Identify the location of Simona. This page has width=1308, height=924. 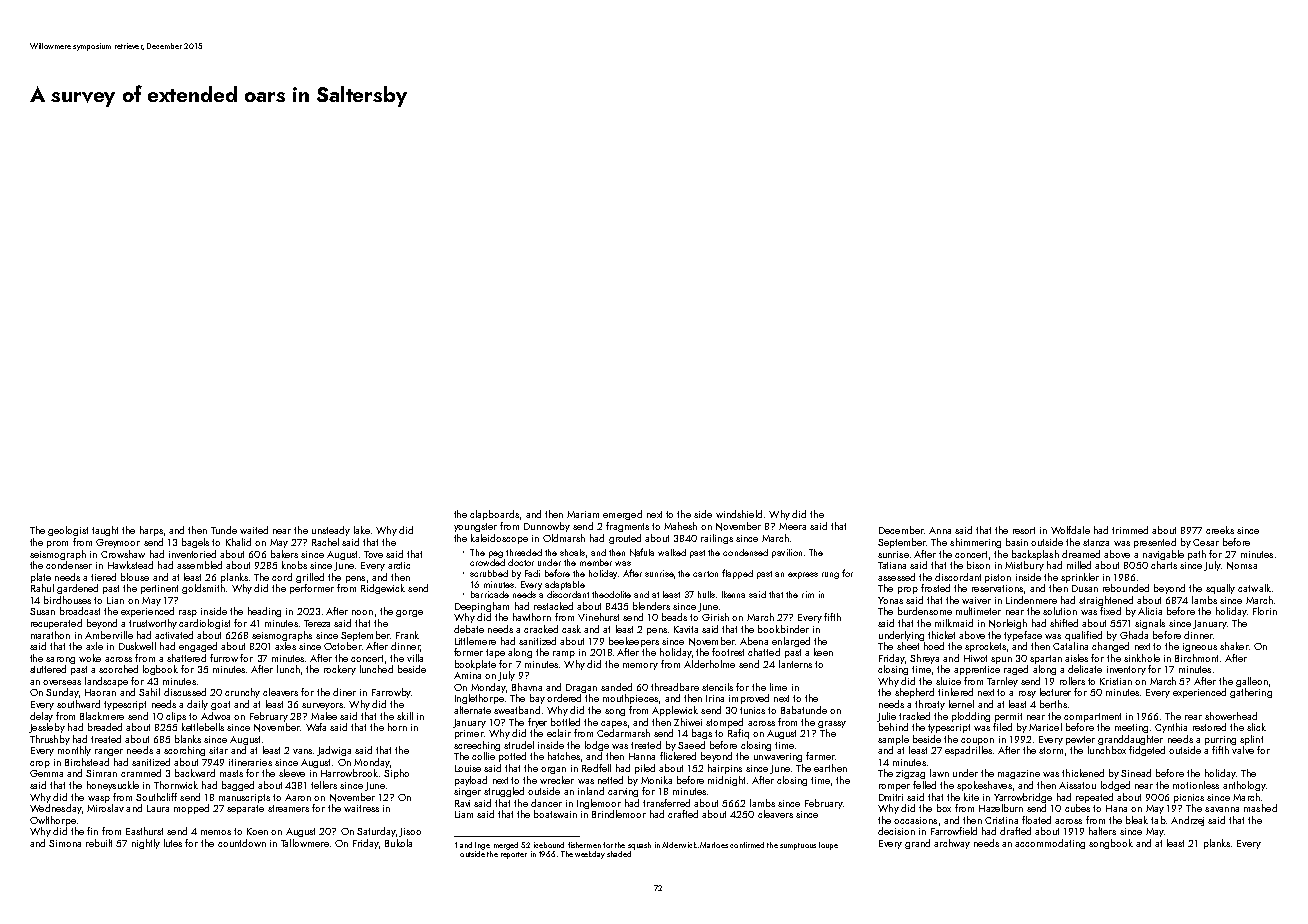
(65, 843).
